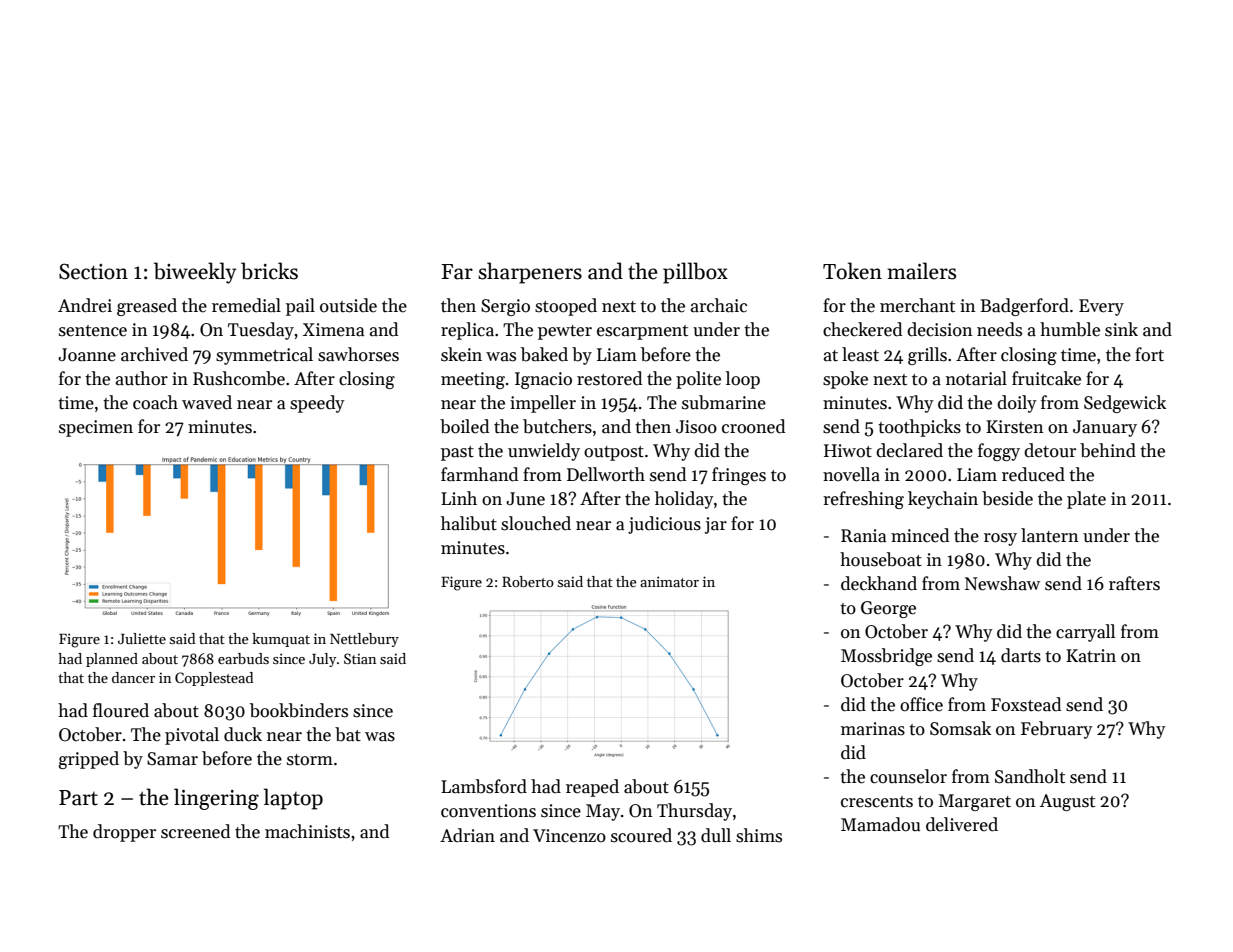 This screenshot has height=952, width=1233. What do you see at coordinates (530, 273) in the screenshot?
I see `sharpeners` at bounding box center [530, 273].
